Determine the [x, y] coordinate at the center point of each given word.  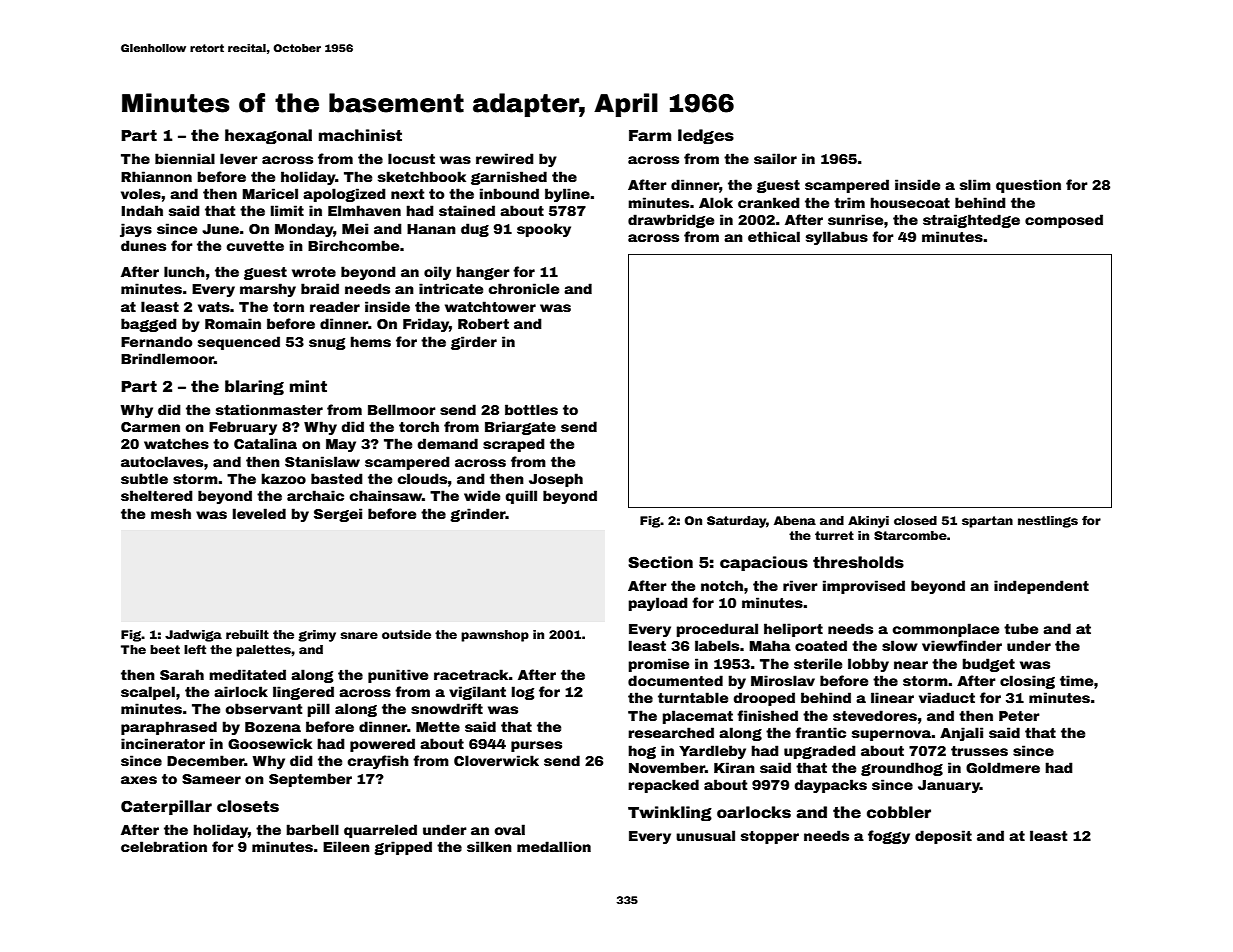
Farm [650, 136]
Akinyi [868, 522]
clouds [422, 478]
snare [359, 635]
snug [327, 344]
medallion [554, 846]
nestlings [1048, 522]
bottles [531, 409]
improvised [864, 587]
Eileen [346, 846]
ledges [706, 136]
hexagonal [268, 136]
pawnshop [495, 636]
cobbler [899, 812]
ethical [774, 236]
